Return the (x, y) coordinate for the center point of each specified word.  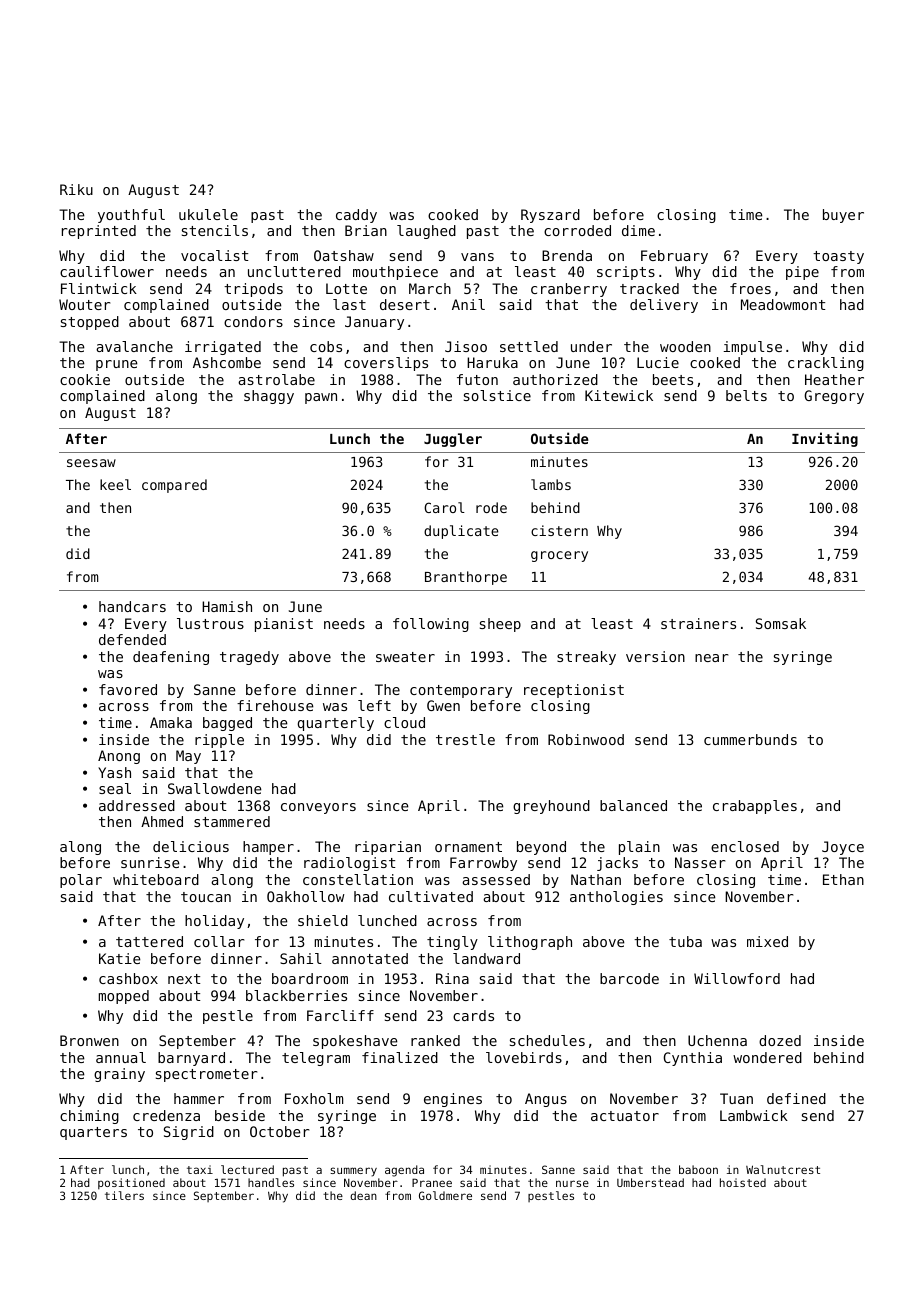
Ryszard (550, 216)
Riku (76, 189)
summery (353, 1172)
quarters (93, 1133)
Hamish (227, 606)
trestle (465, 739)
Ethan (843, 879)
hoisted (743, 1182)
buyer (843, 216)
